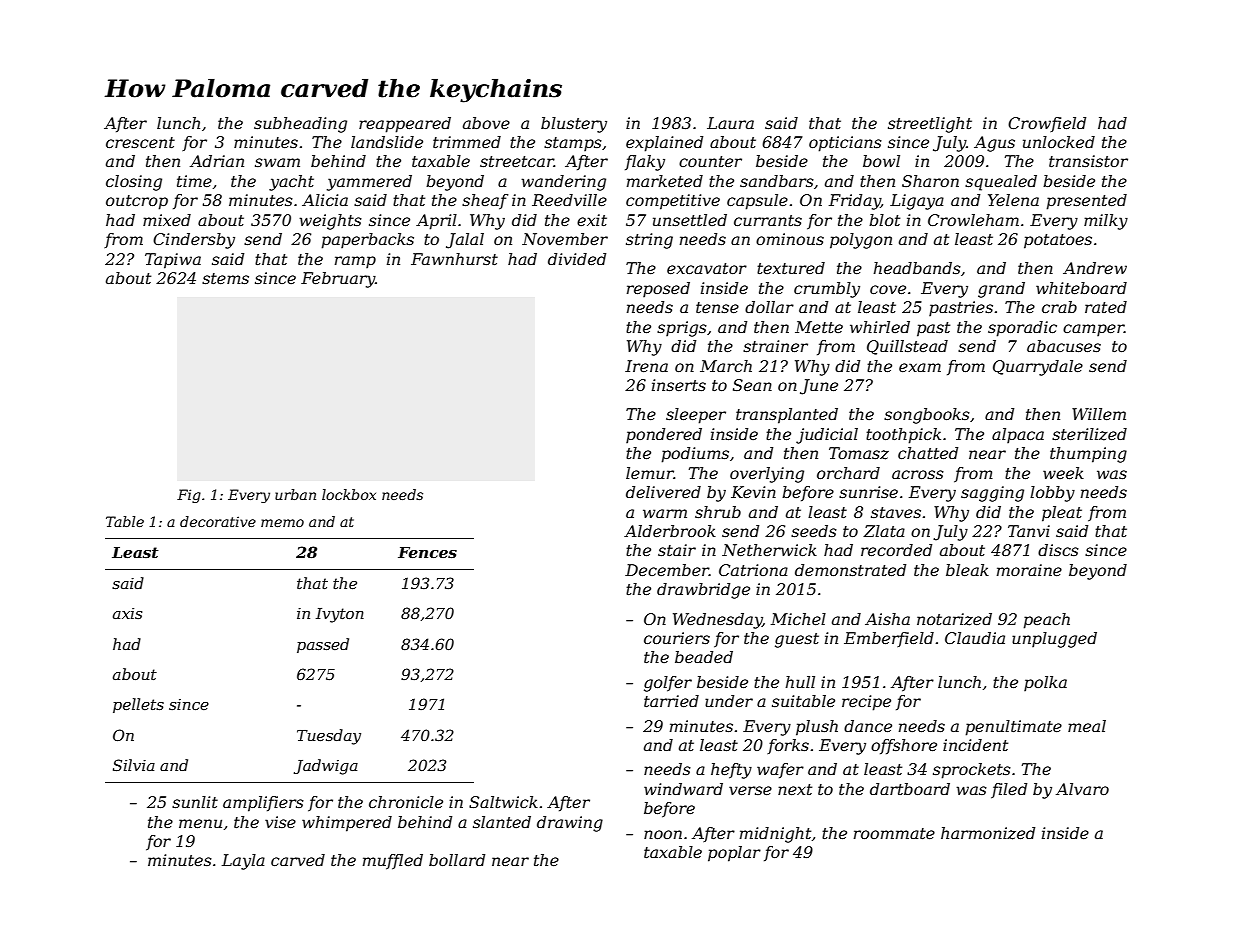  I want to click on subheading, so click(300, 125).
